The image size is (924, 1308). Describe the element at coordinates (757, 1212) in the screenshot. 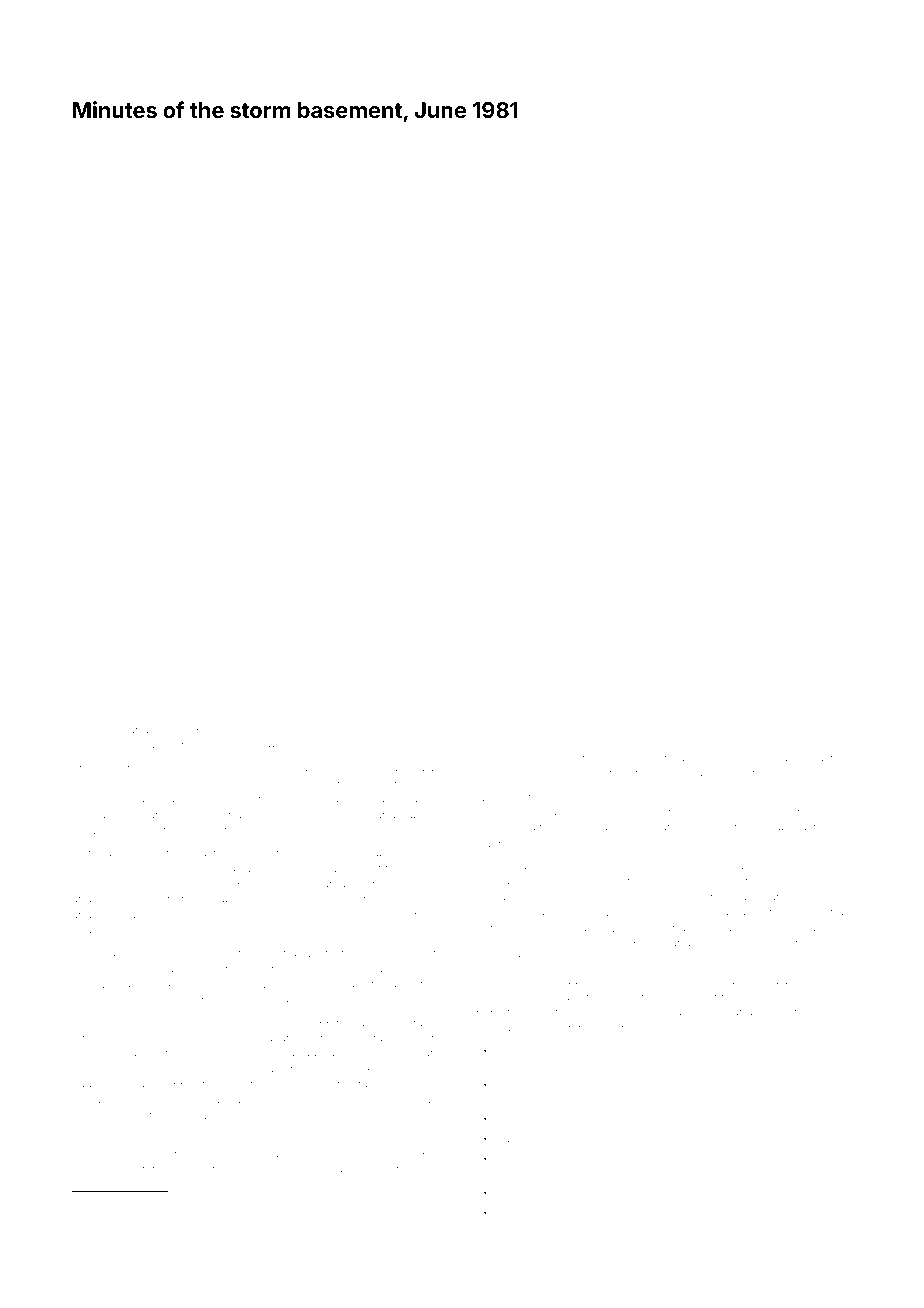

I see `December` at that location.
